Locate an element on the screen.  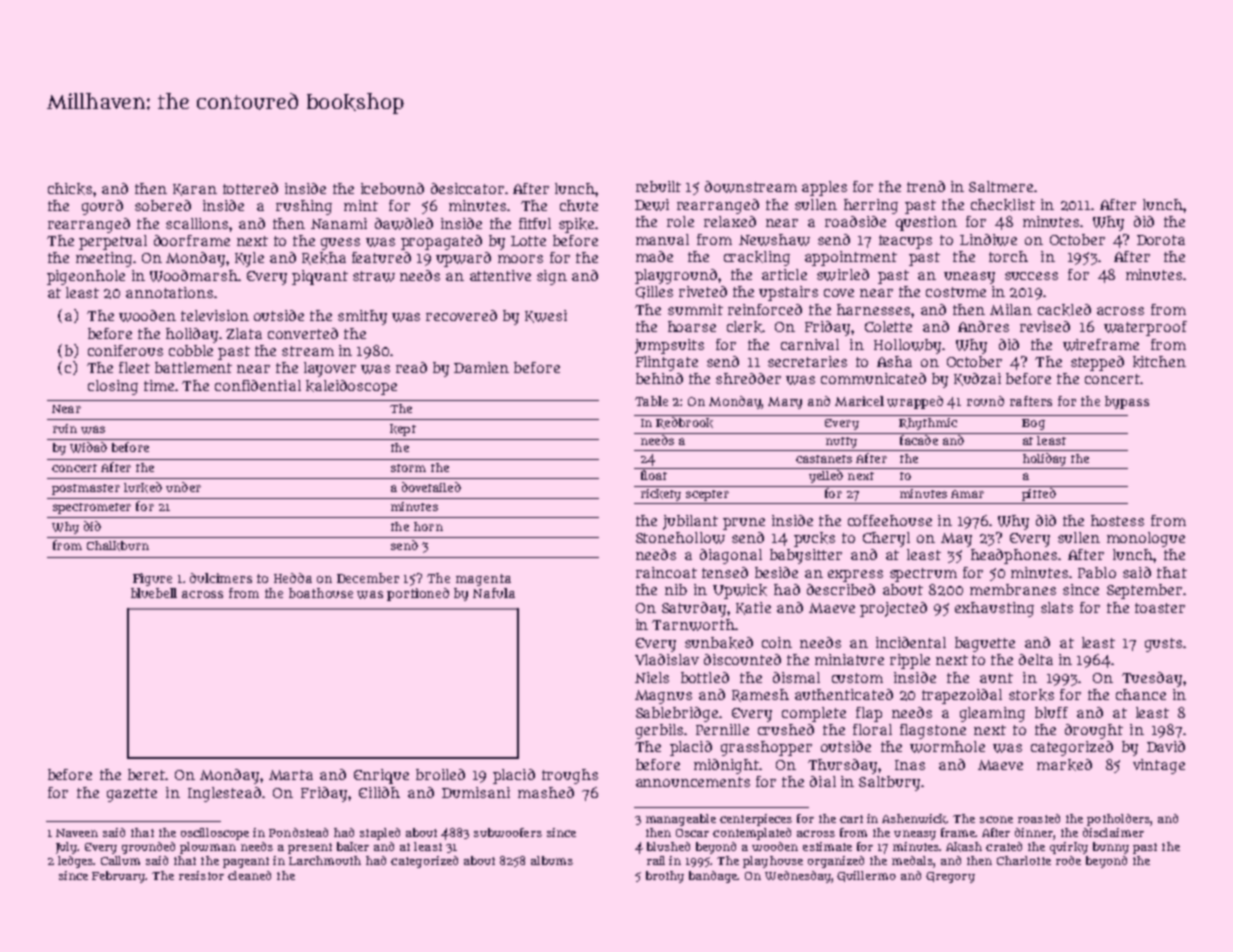
diagonal is located at coordinates (731, 556).
